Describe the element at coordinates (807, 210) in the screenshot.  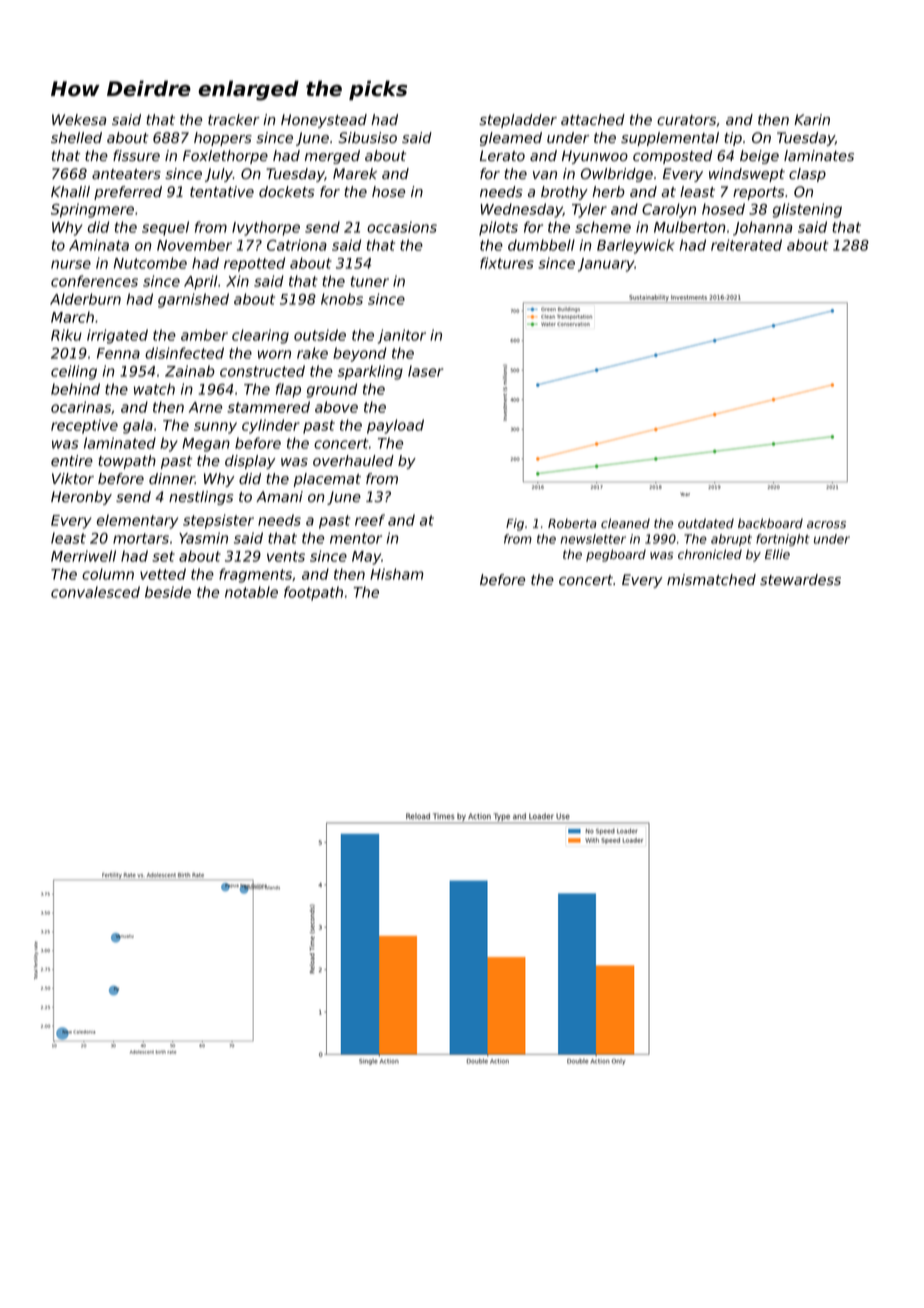
I see `glistening` at that location.
